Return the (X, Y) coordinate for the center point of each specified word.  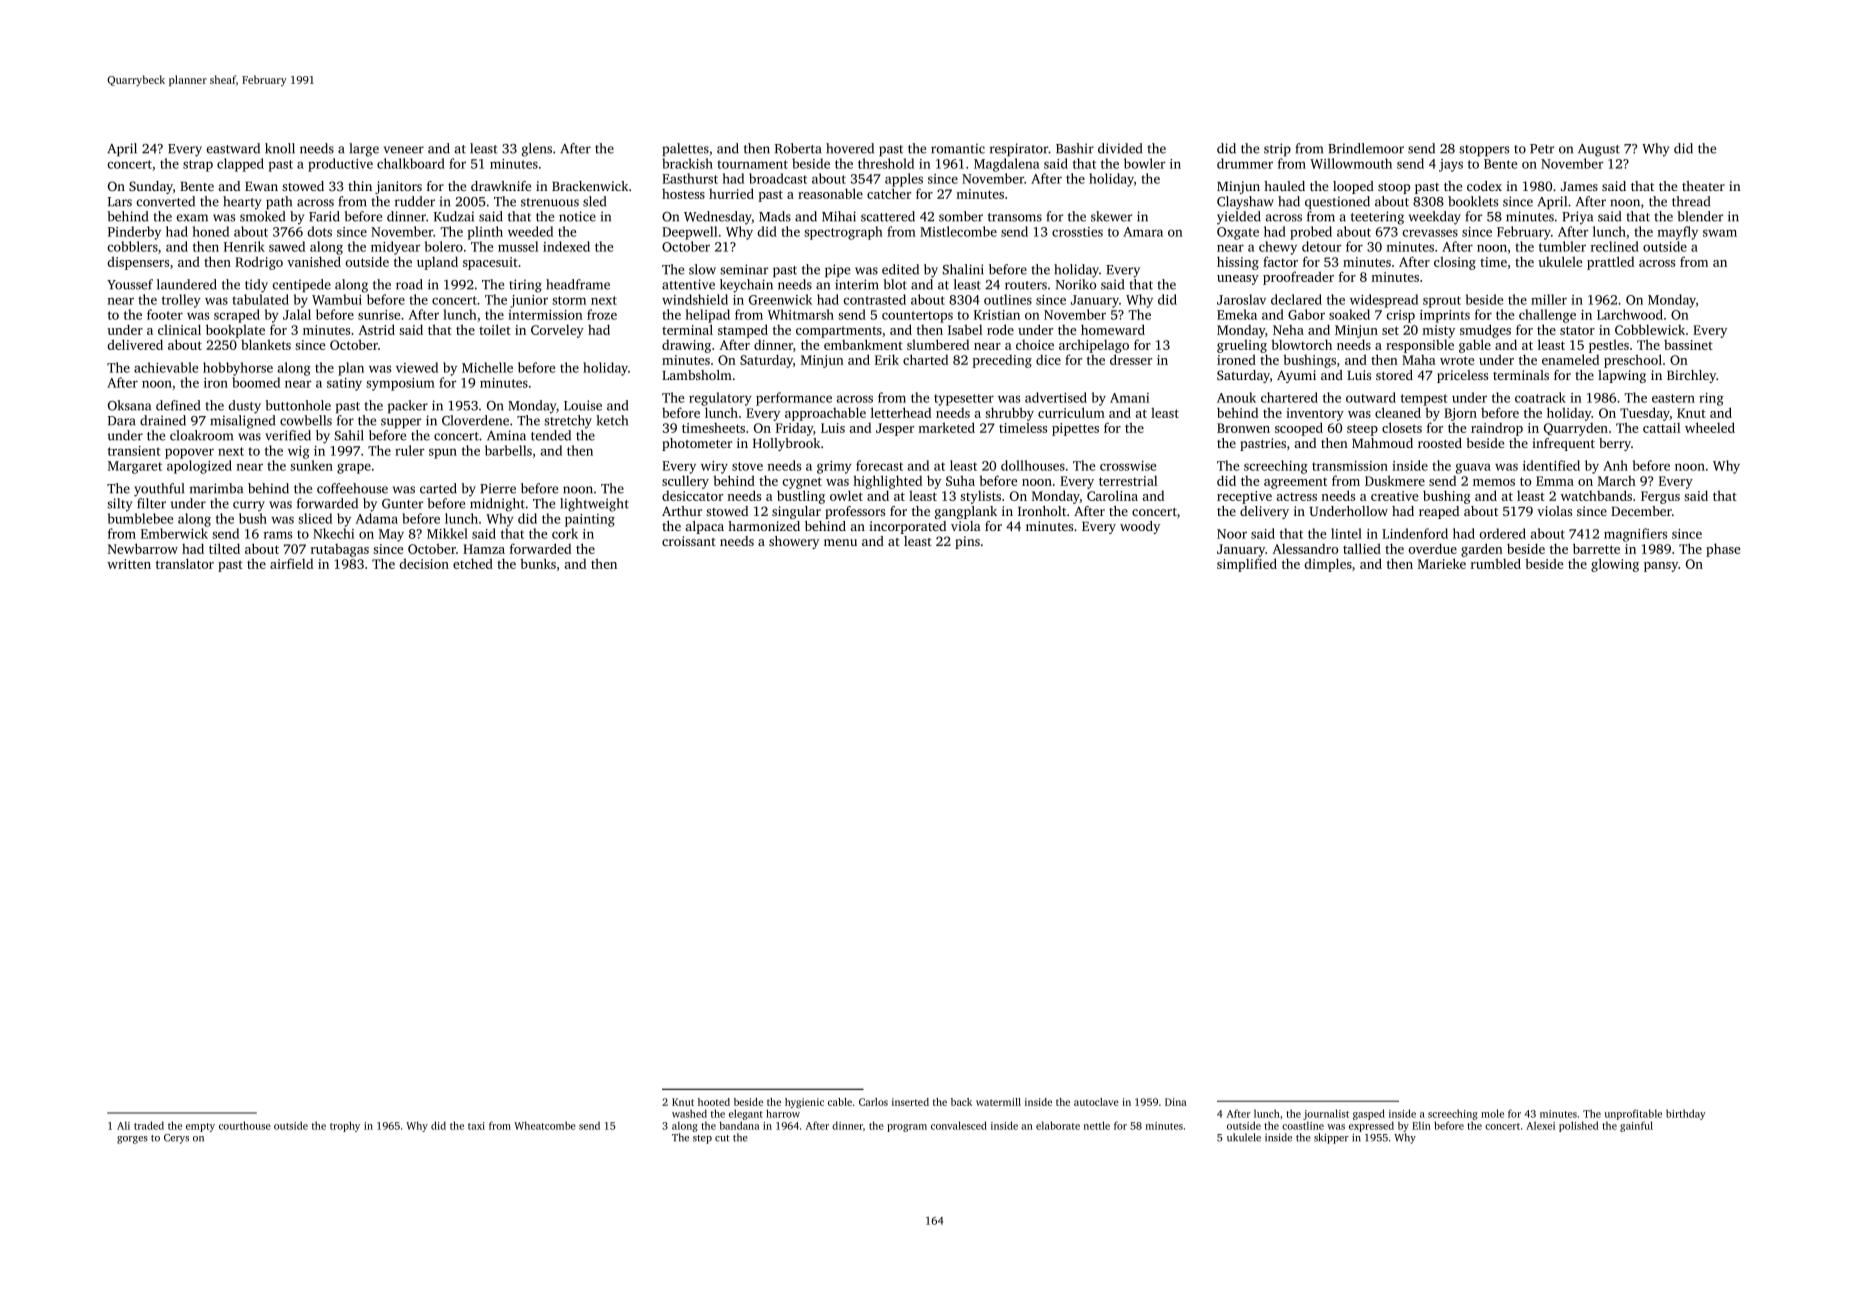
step (702, 1139)
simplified (1247, 565)
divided (1120, 148)
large (364, 150)
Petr (1542, 149)
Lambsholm (697, 375)
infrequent (1563, 444)
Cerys (176, 1139)
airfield (291, 563)
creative (1394, 496)
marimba (216, 488)
